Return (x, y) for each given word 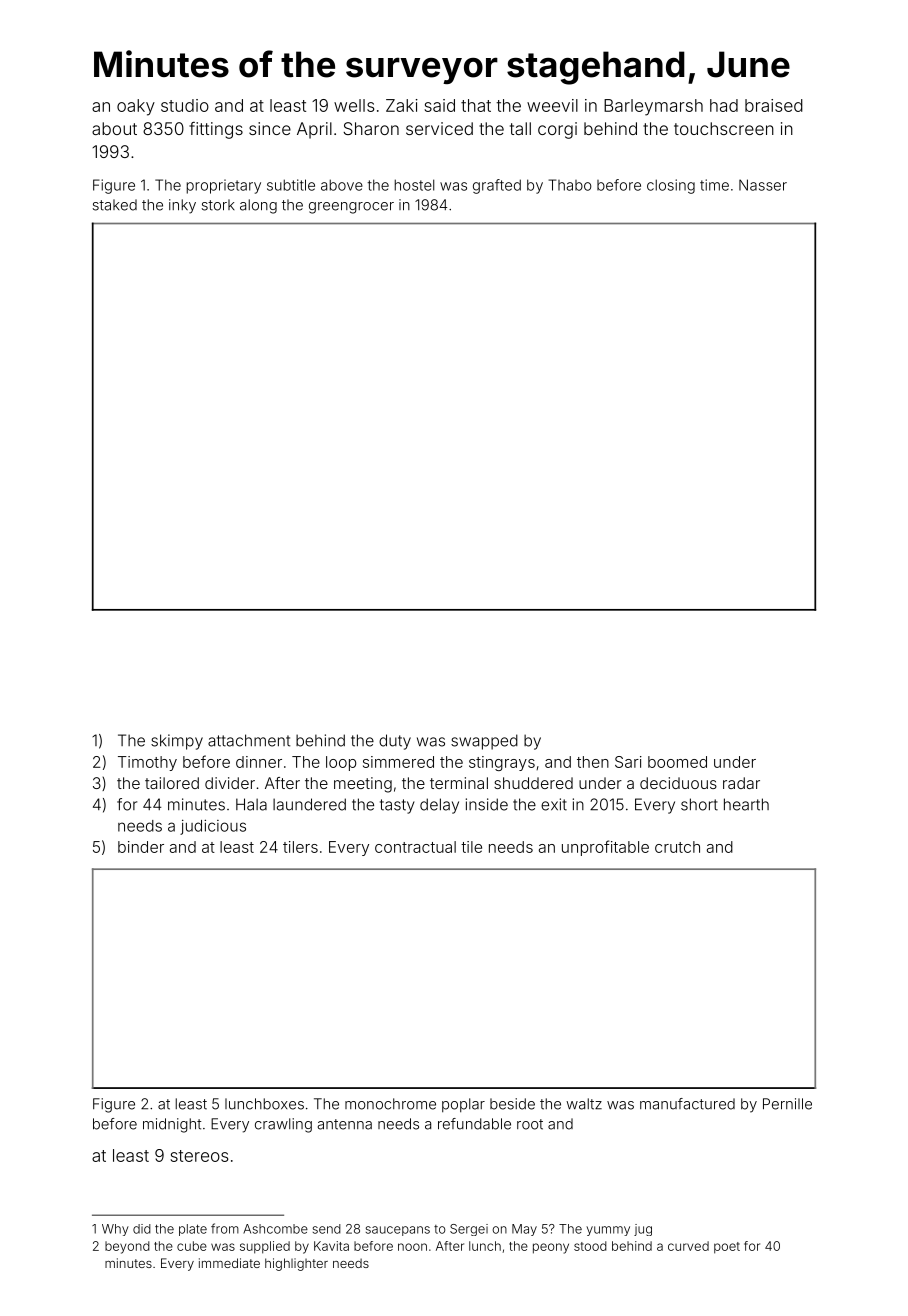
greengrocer (351, 208)
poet (727, 1248)
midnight (172, 1125)
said (439, 105)
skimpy (177, 742)
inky (182, 206)
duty (395, 742)
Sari (628, 762)
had (724, 105)
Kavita (331, 1246)
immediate (229, 1263)
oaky (136, 107)
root (530, 1124)
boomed (677, 762)
